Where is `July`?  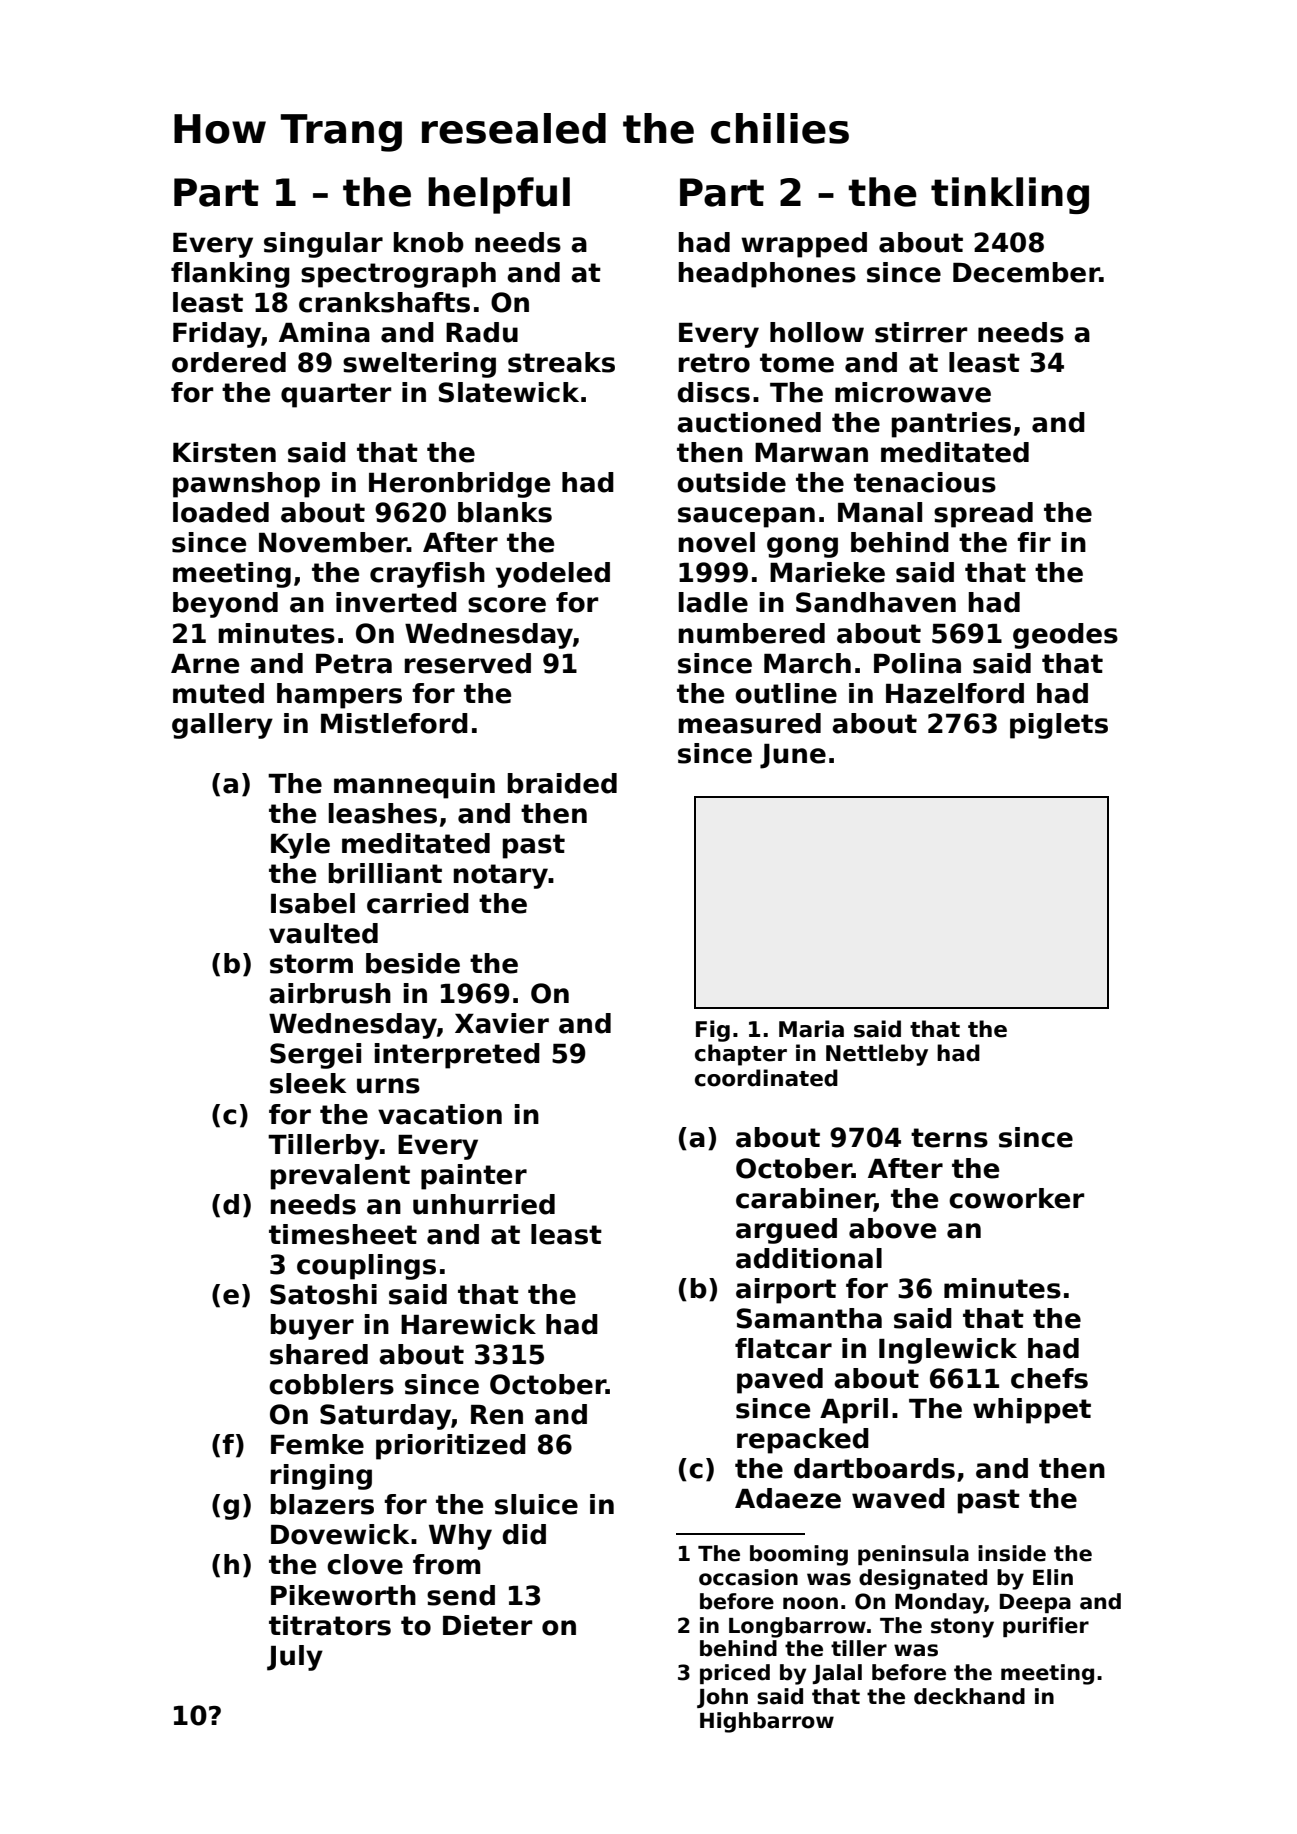 July is located at coordinates (295, 1658).
